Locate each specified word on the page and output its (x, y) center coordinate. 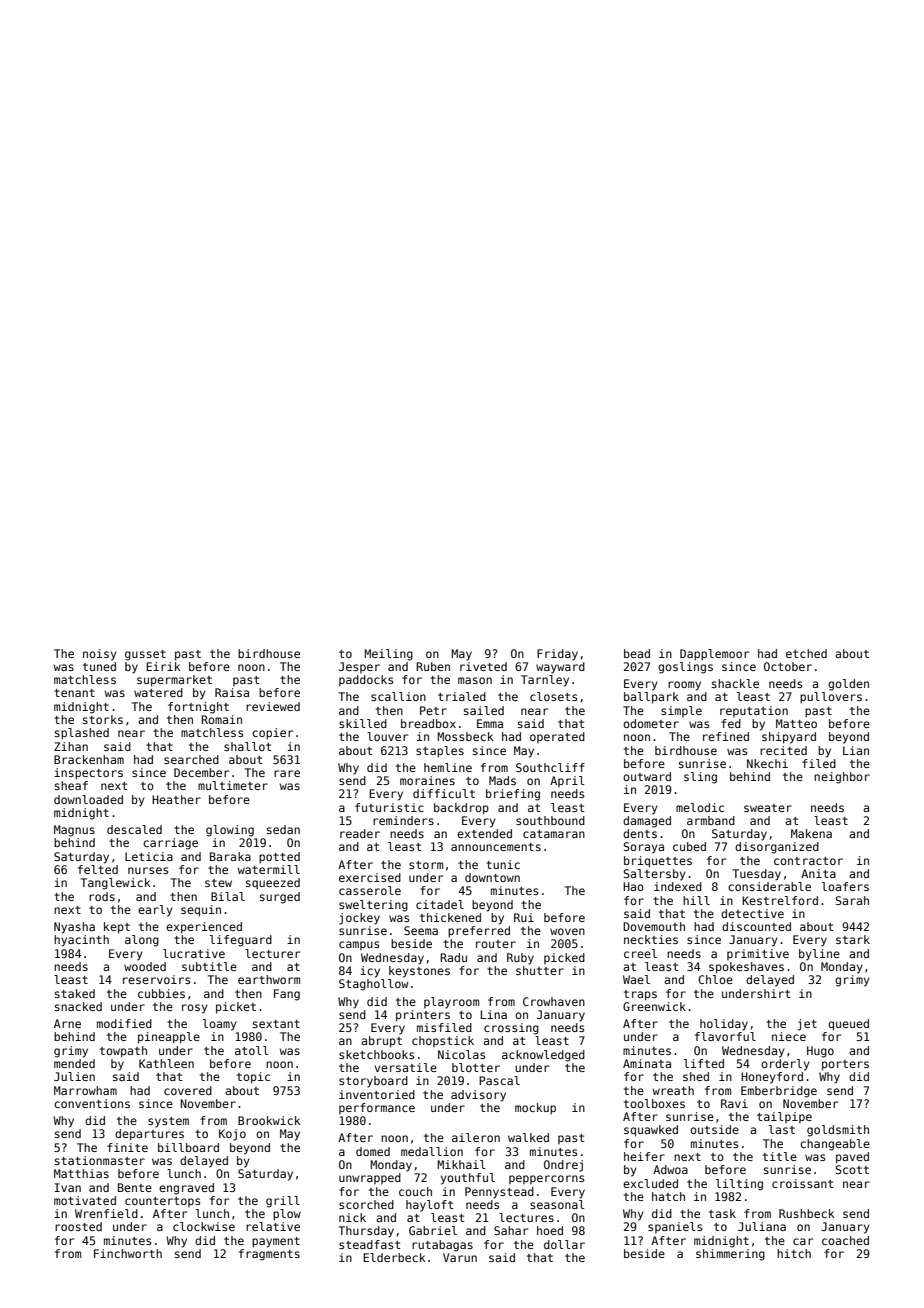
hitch (794, 1253)
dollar (564, 1244)
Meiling (388, 655)
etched (806, 653)
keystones (419, 972)
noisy (100, 655)
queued (848, 1025)
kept (117, 928)
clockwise (204, 1226)
